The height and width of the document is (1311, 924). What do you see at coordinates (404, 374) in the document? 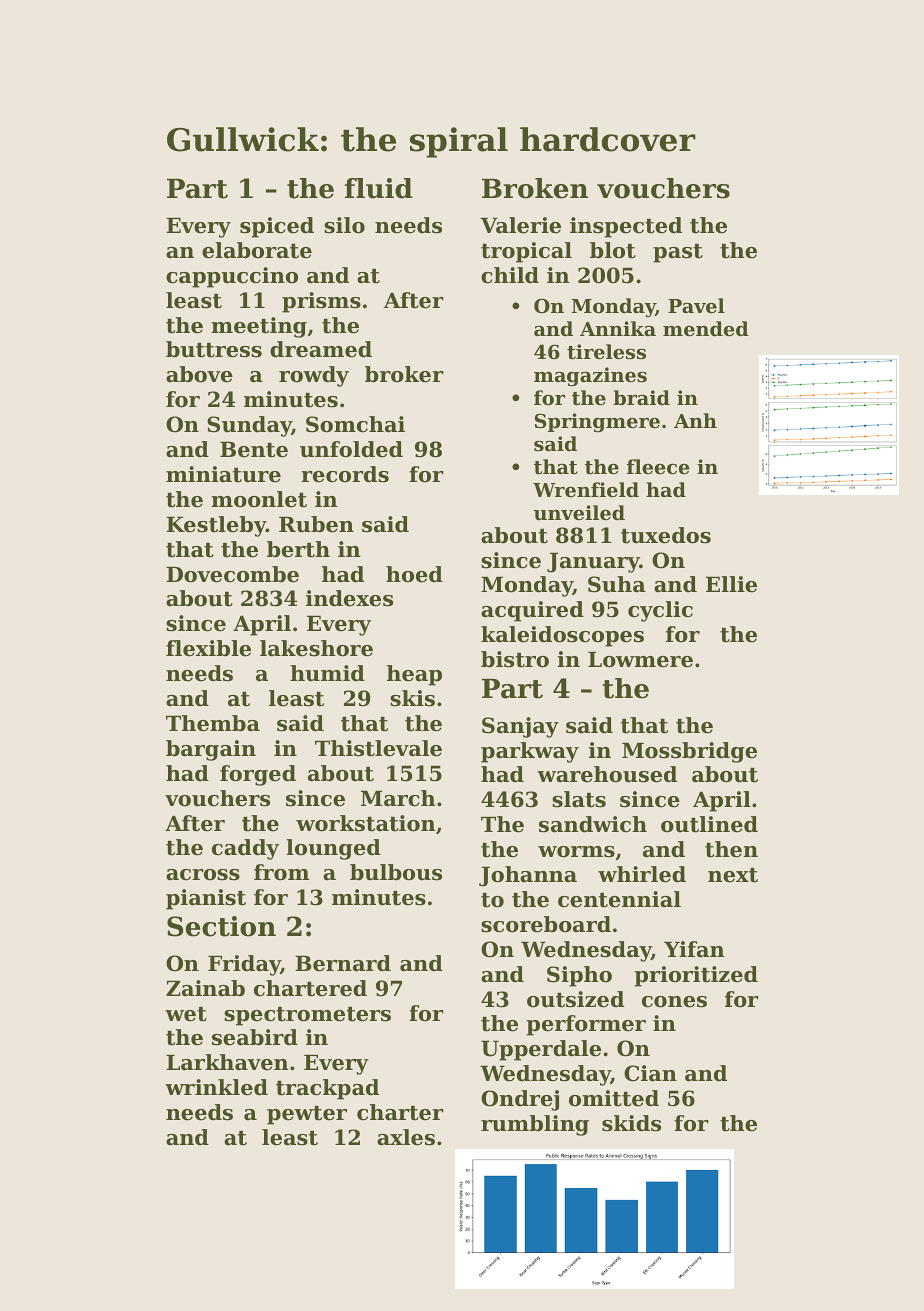
I see `broker` at bounding box center [404, 374].
